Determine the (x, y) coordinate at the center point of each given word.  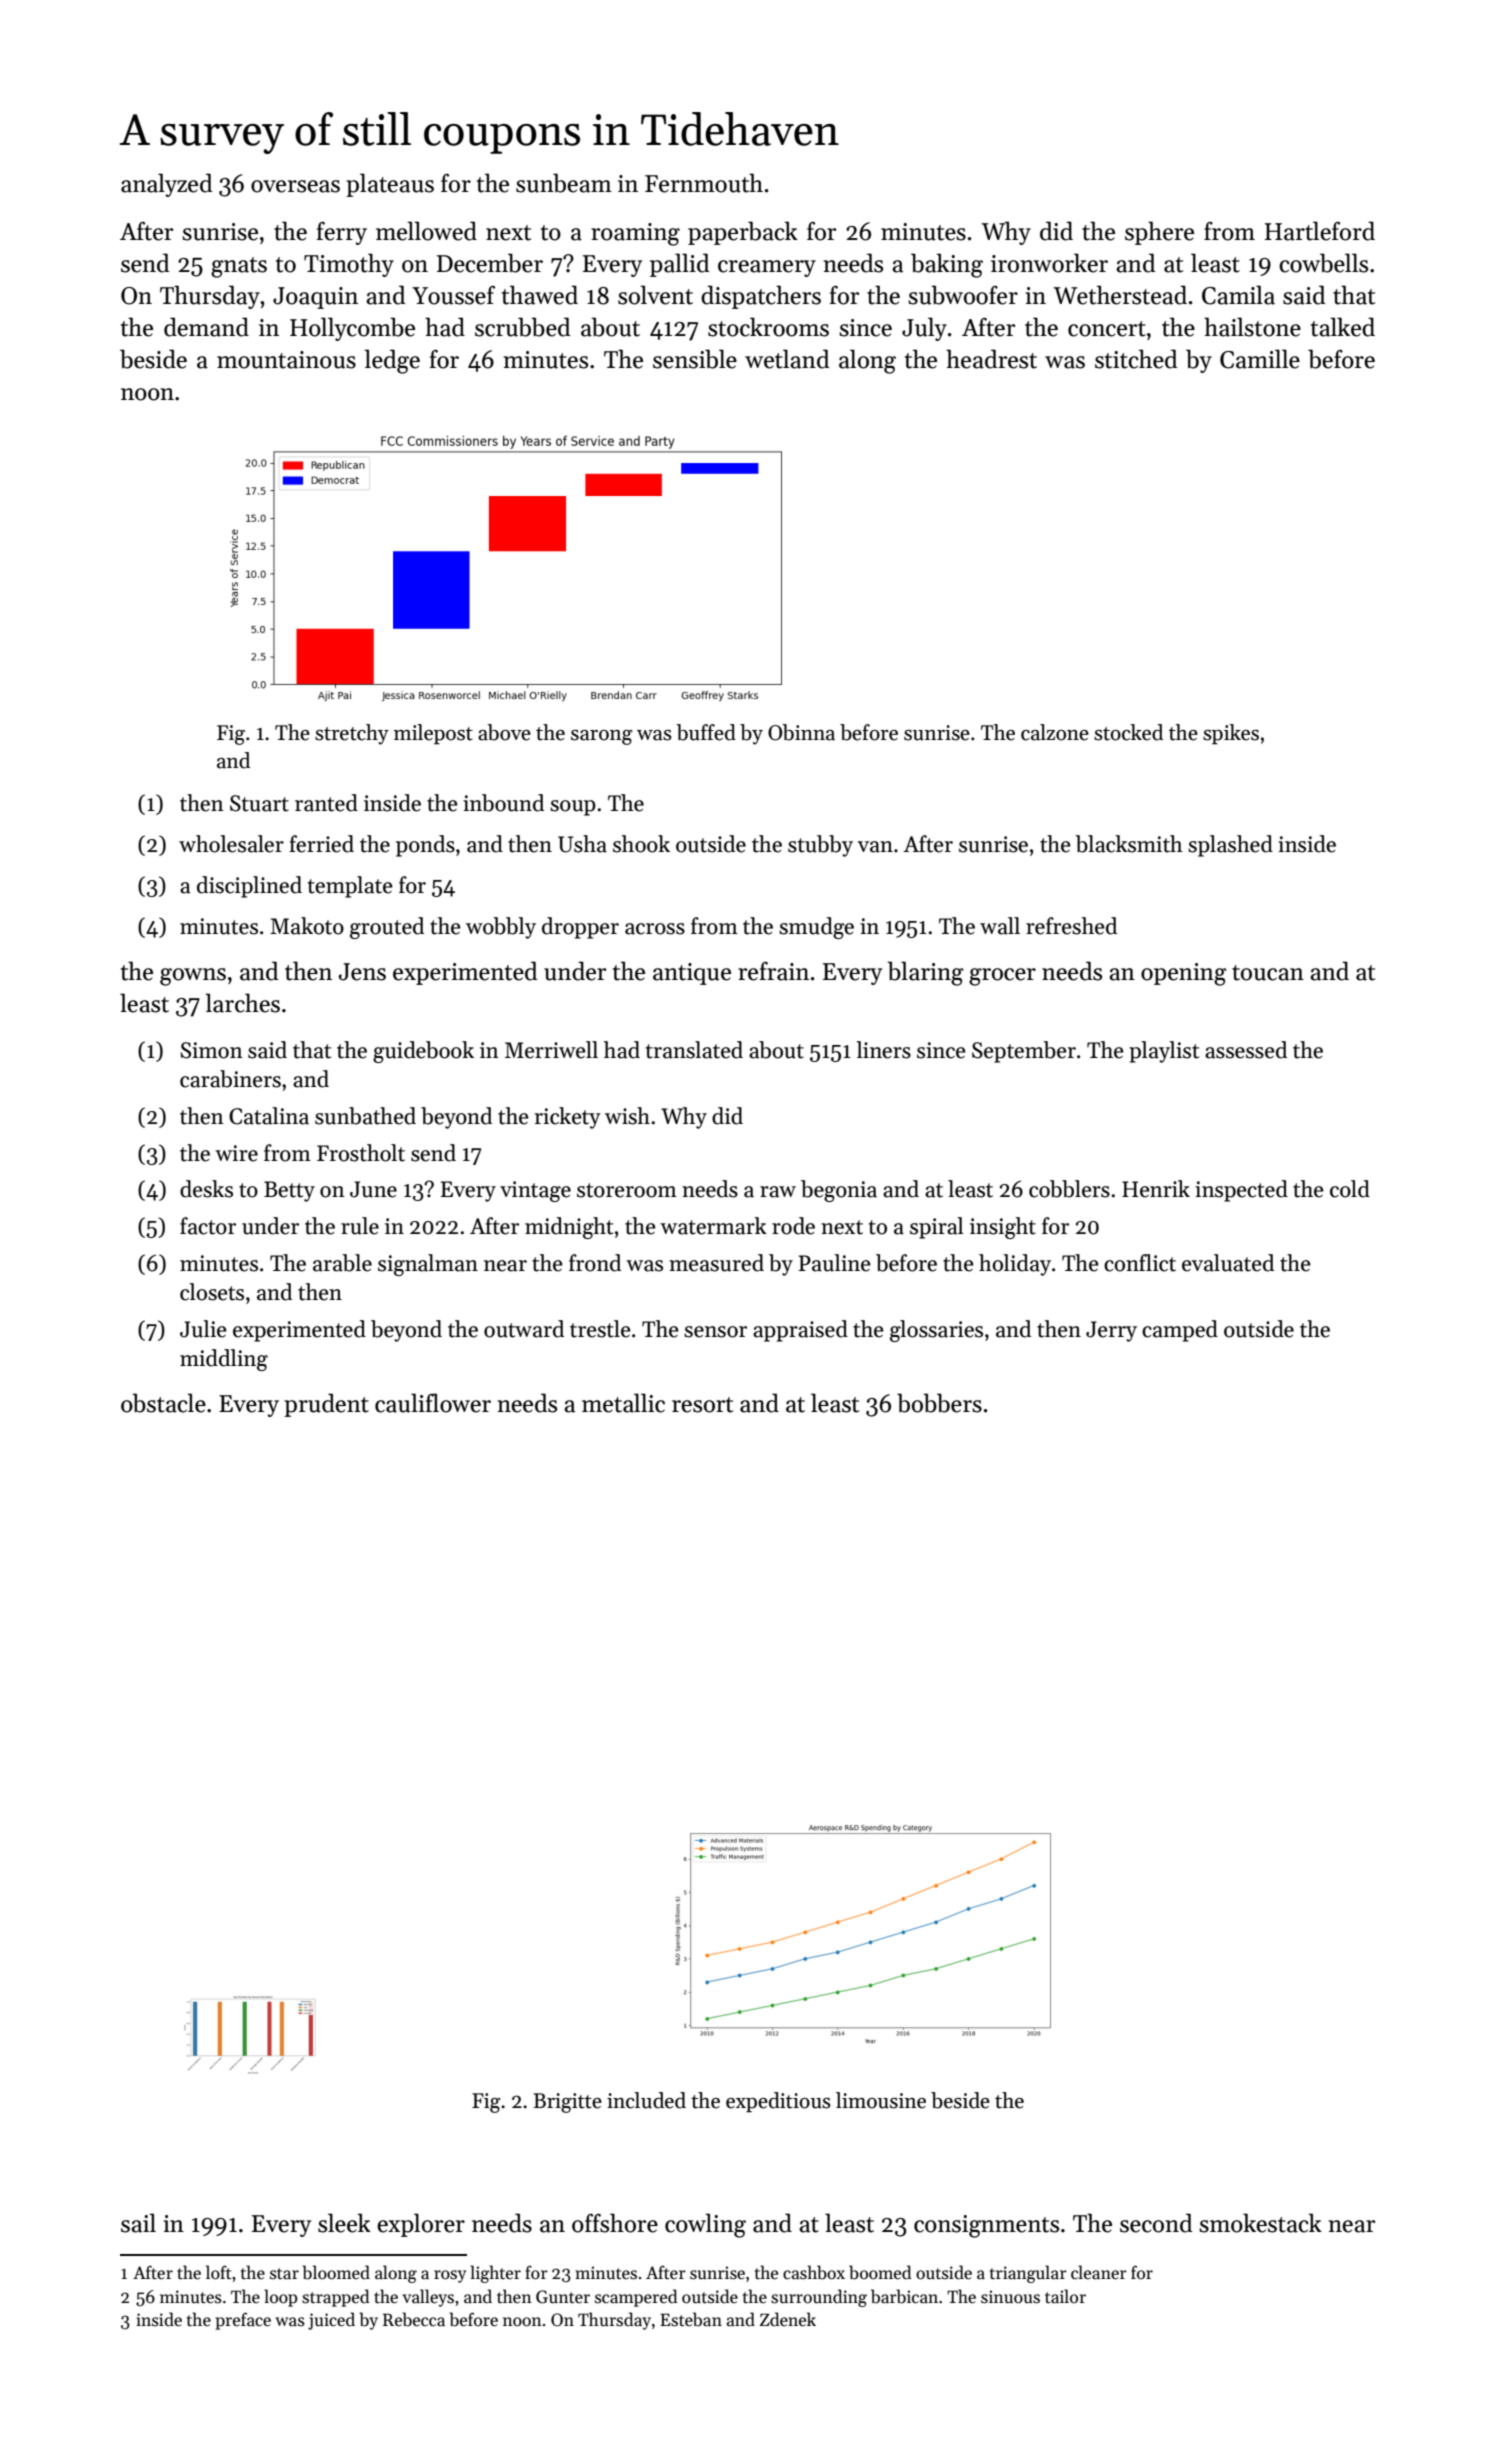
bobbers (939, 1403)
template (350, 887)
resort (702, 1405)
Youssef (453, 295)
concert (1107, 329)
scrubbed (523, 327)
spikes (1231, 734)
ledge (392, 361)
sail (138, 2223)
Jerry (1111, 1331)
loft (219, 2272)
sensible (695, 359)
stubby (820, 846)
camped (1180, 1331)
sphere (1159, 233)
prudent (326, 1405)
